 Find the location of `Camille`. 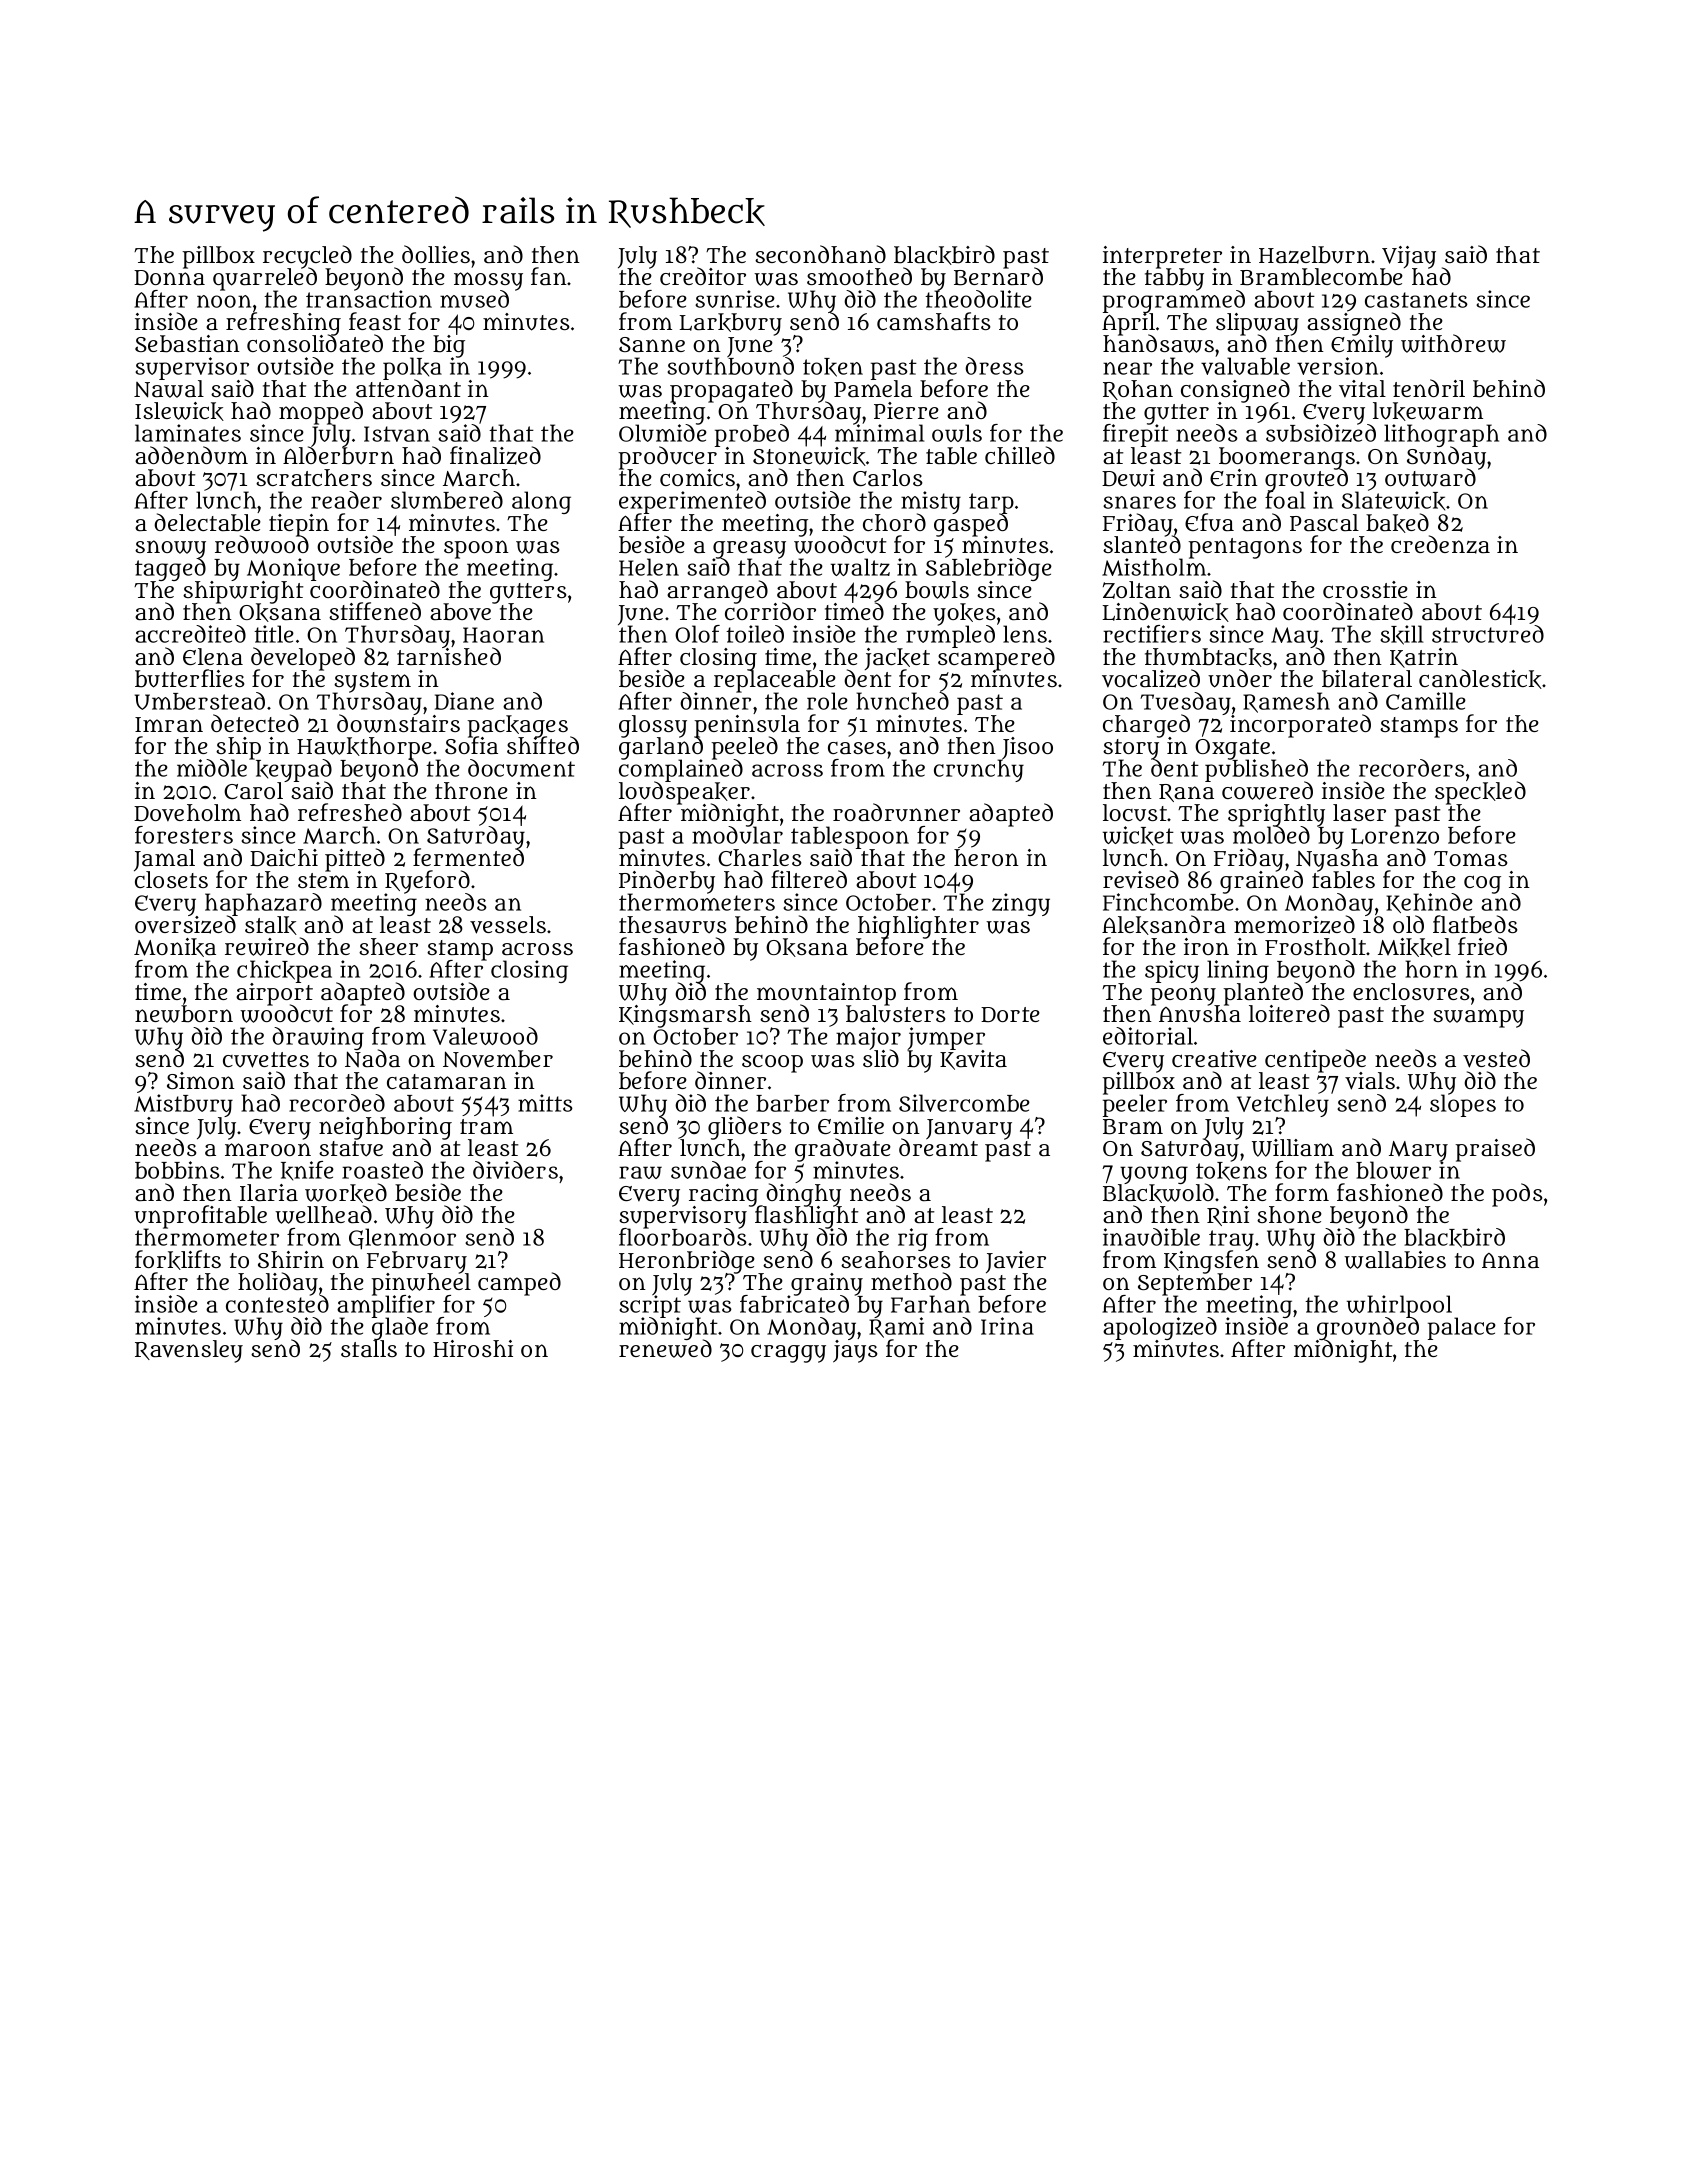

Camille is located at coordinates (1426, 701).
